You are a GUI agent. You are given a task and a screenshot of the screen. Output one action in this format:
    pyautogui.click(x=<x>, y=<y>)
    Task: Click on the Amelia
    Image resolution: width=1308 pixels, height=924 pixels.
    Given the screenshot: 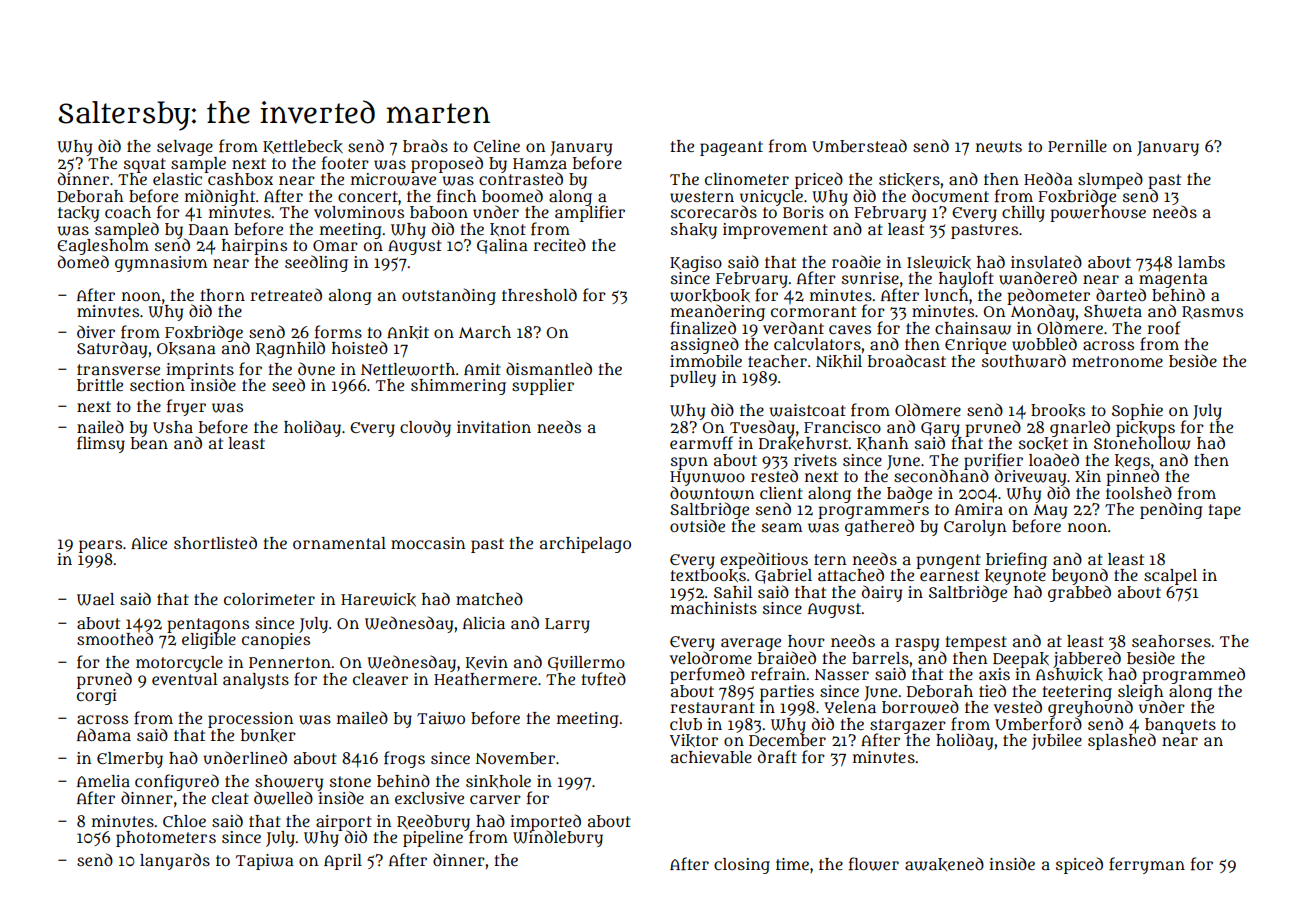 What is the action you would take?
    pyautogui.click(x=103, y=781)
